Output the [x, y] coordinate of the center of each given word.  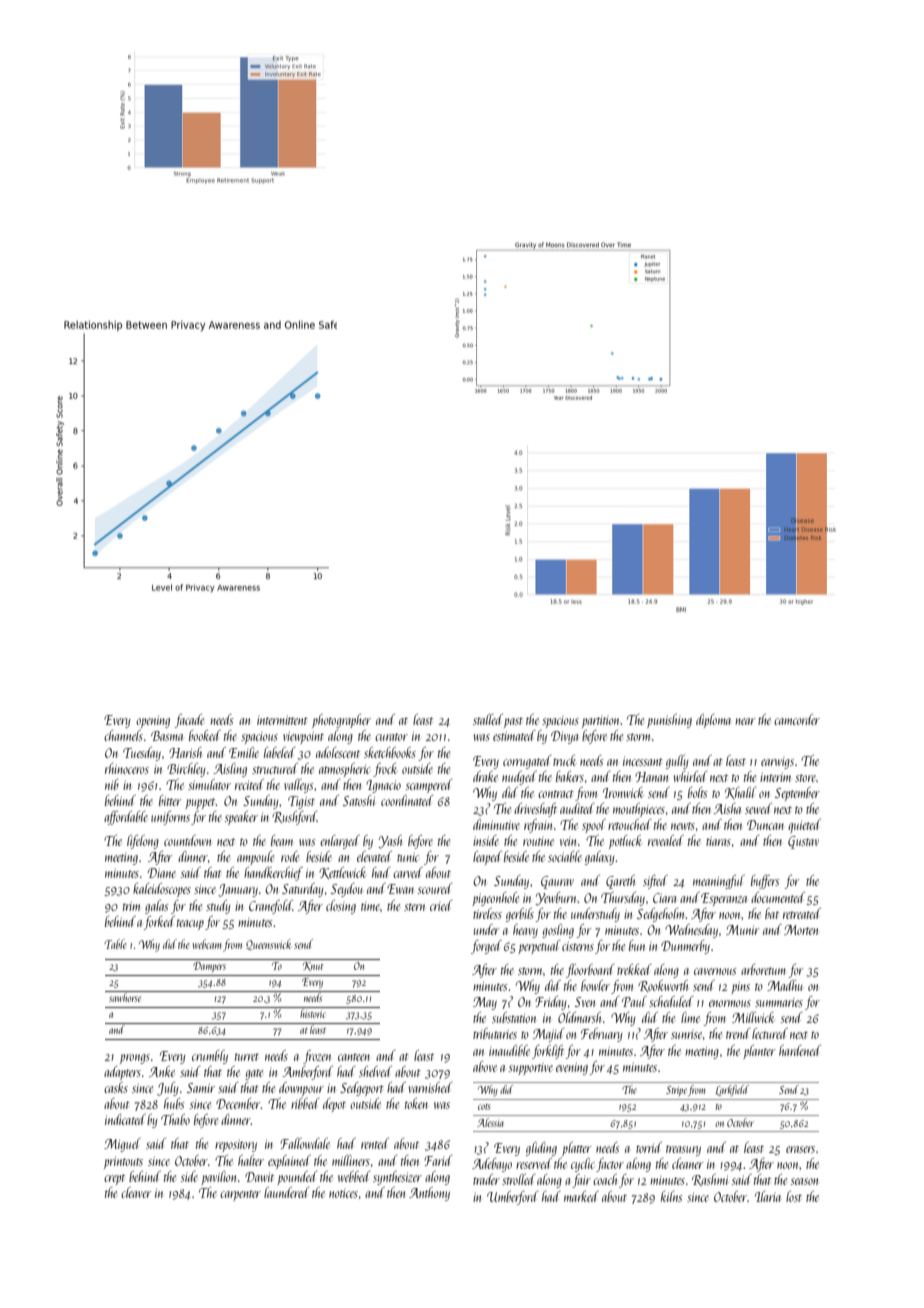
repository [236, 1145]
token [416, 1103]
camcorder [797, 719]
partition [601, 722]
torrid [649, 1147]
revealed [666, 840]
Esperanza [724, 899]
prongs [135, 1059]
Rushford [294, 818]
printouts [123, 1163]
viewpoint [303, 737]
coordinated [407, 800]
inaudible [509, 1050]
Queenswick [268, 944]
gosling [558, 931]
